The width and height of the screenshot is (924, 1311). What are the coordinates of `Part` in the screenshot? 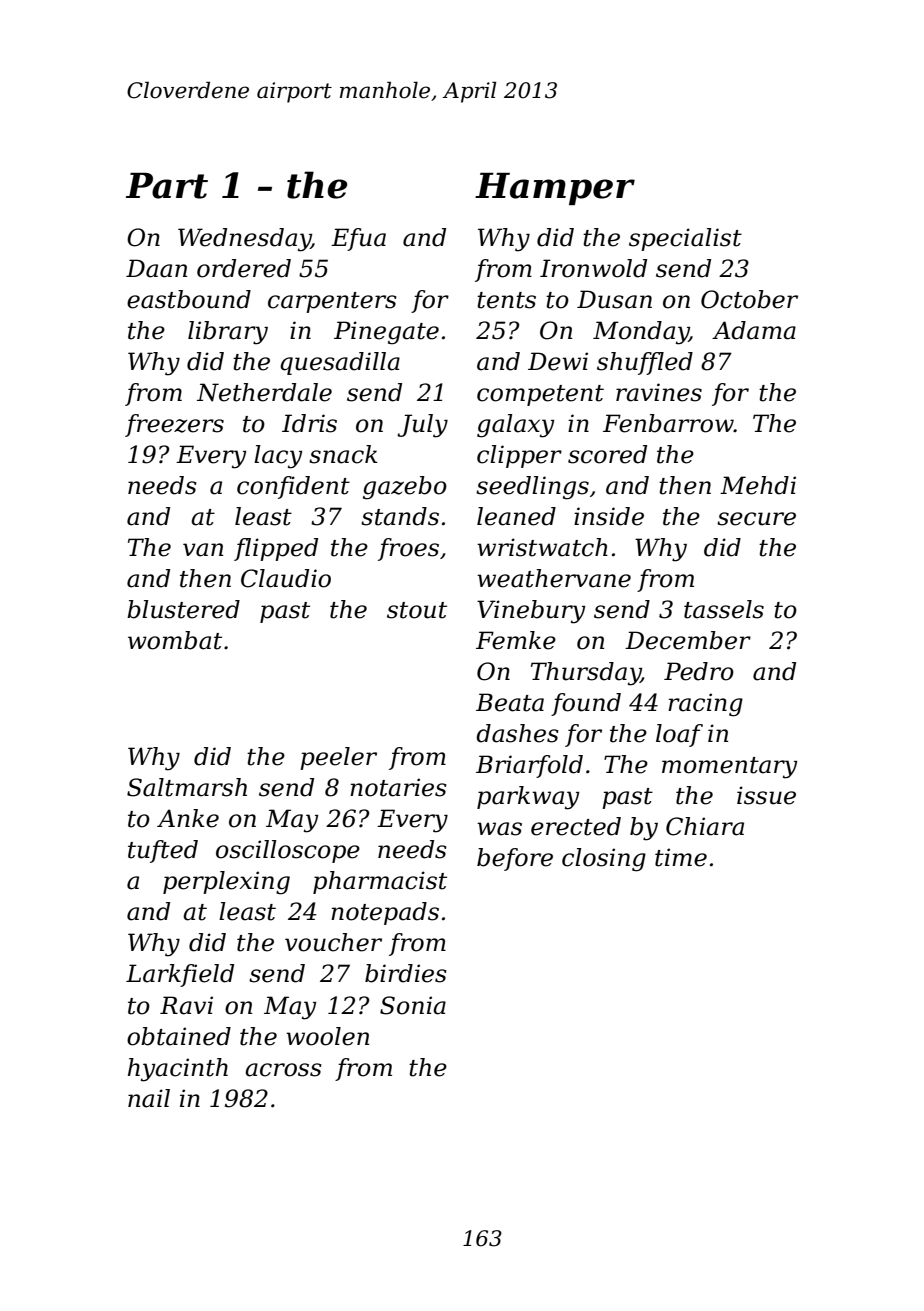 It's located at (167, 186).
